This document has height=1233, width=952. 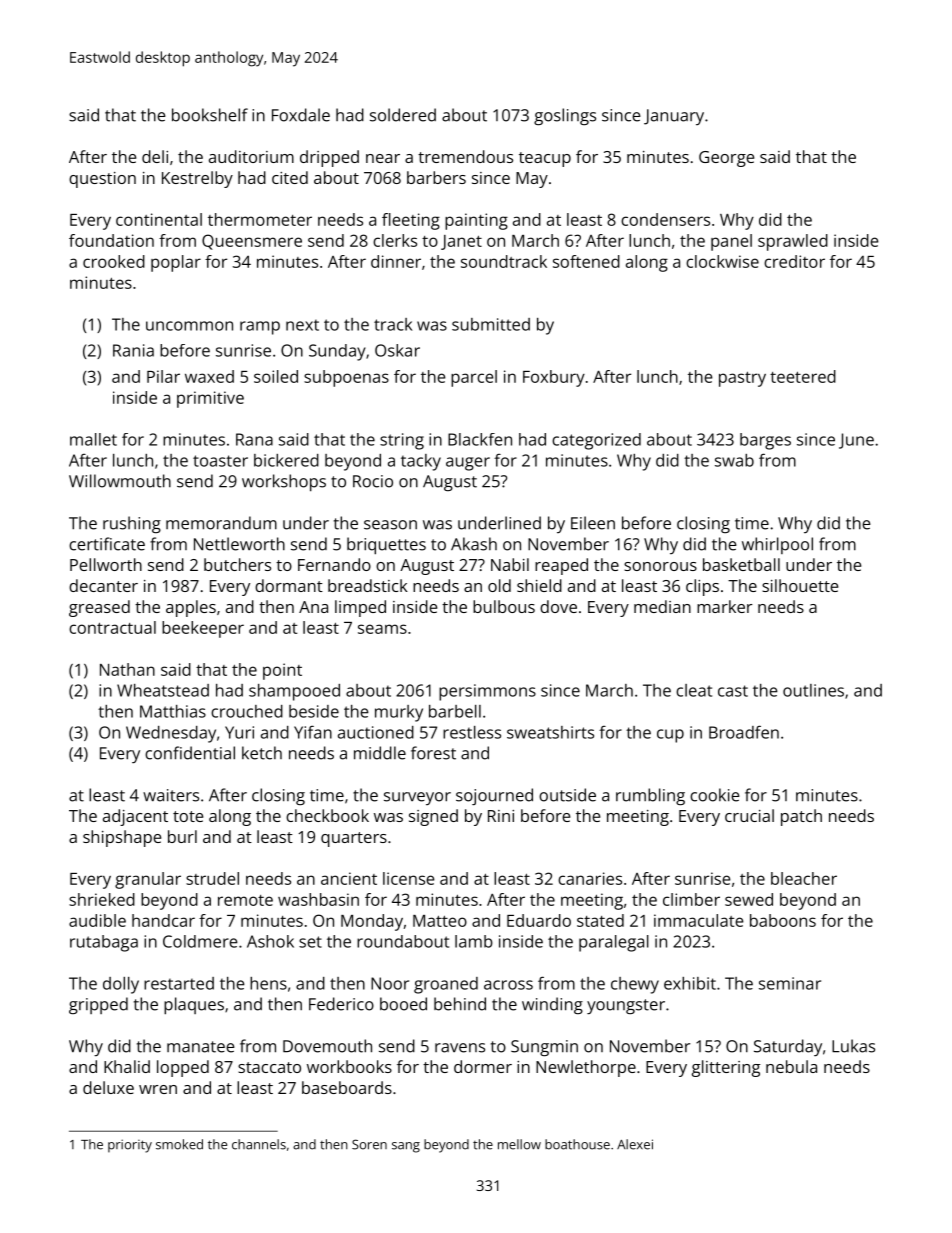 I want to click on teacup, so click(x=545, y=159).
